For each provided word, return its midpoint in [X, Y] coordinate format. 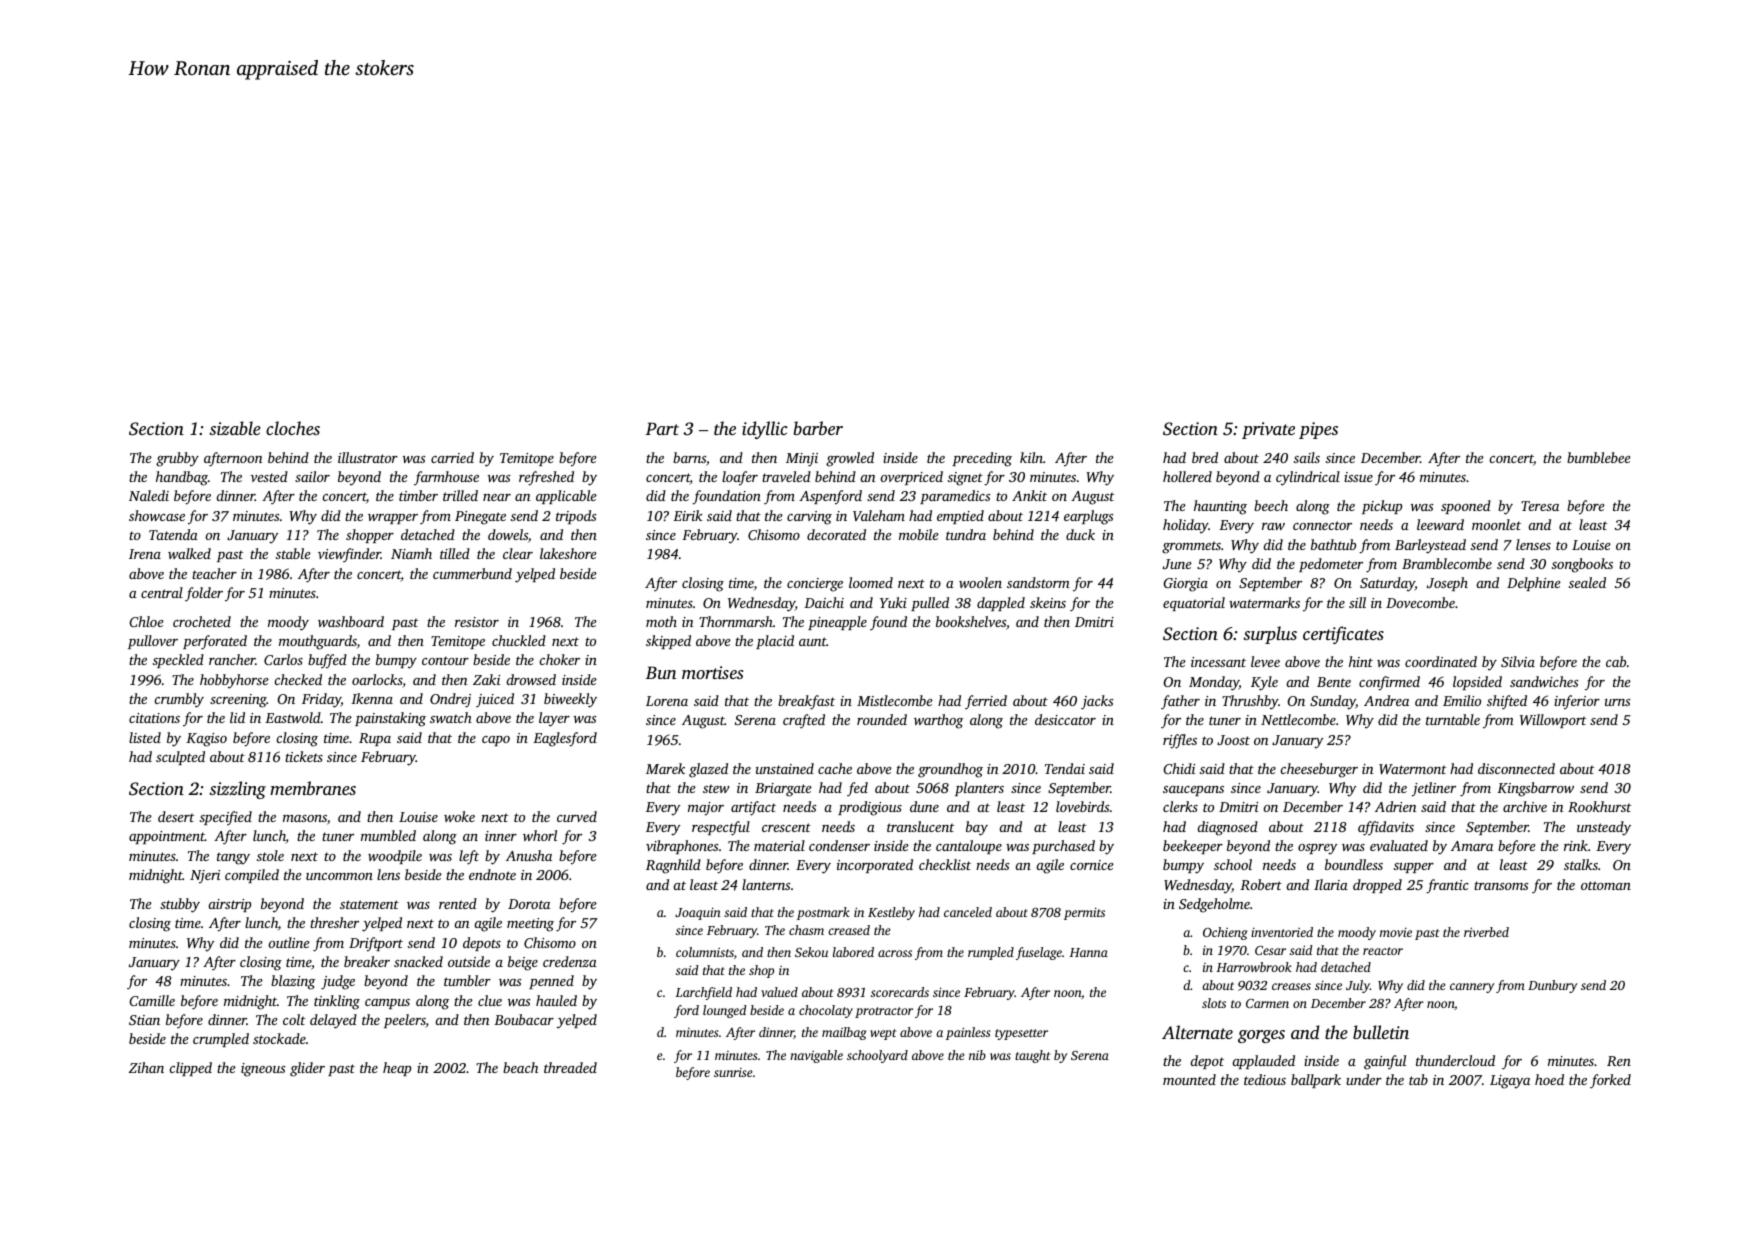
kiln [1031, 457]
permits [1084, 913]
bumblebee [1599, 457]
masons [305, 818]
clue [490, 1000]
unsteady [1604, 828]
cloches [293, 428]
